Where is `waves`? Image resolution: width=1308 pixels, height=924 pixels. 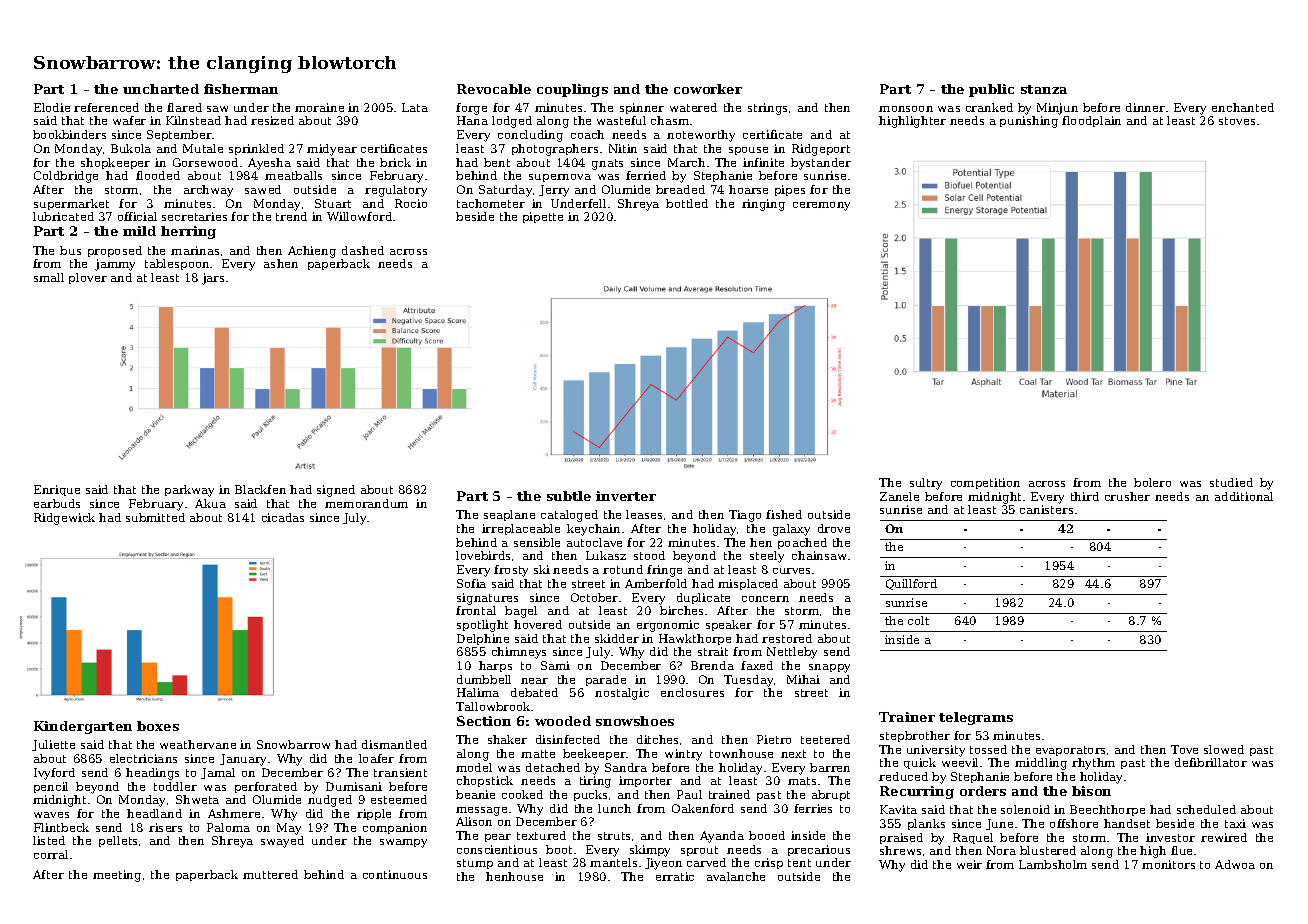 waves is located at coordinates (51, 815).
